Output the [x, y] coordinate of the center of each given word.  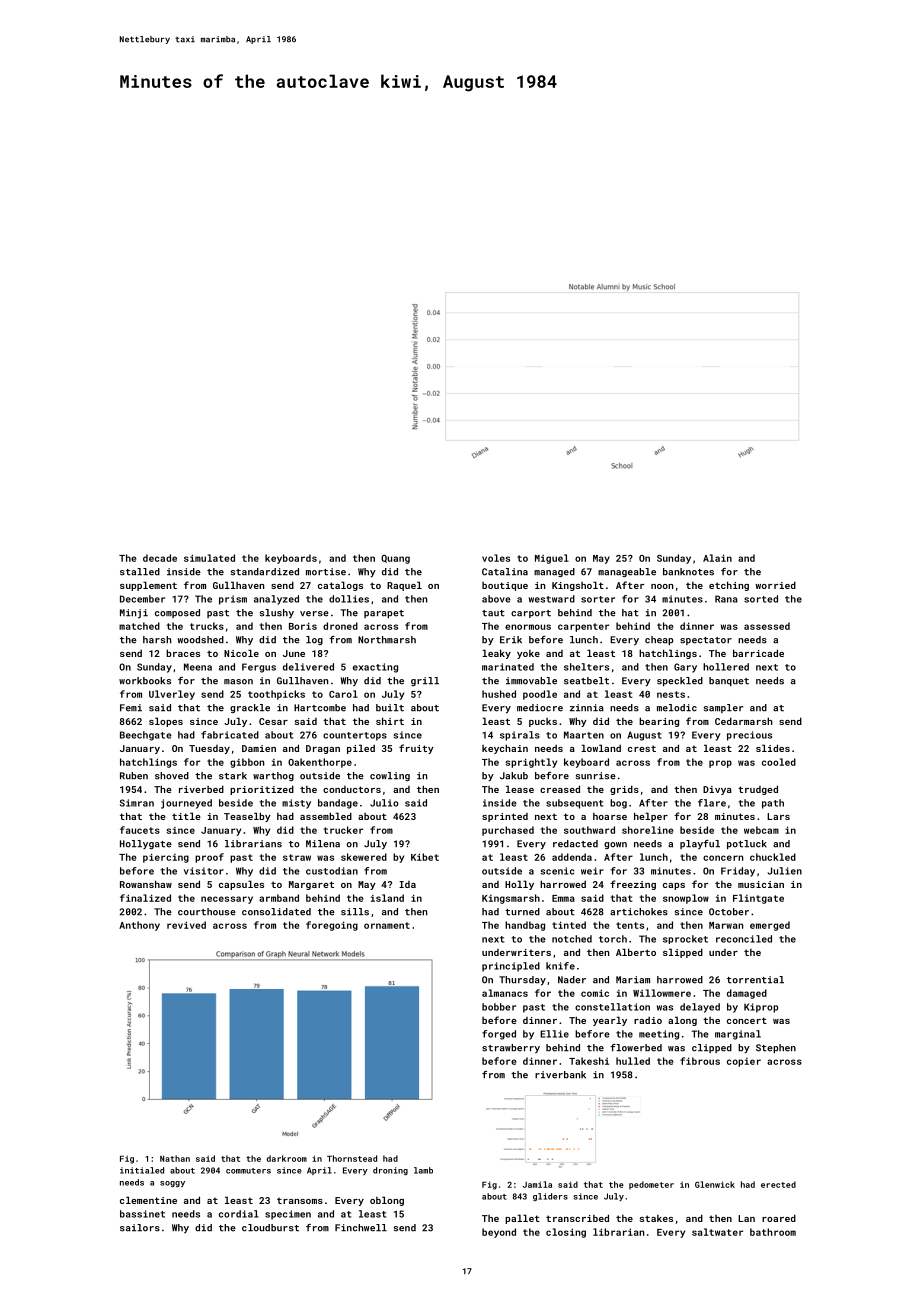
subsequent [574, 804]
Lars [778, 816]
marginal [738, 1035]
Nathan [175, 1158]
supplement [148, 586]
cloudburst [270, 1228]
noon [662, 586]
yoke [528, 654]
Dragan [323, 749]
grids [624, 790]
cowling [390, 776]
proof [209, 858]
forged [499, 1035]
